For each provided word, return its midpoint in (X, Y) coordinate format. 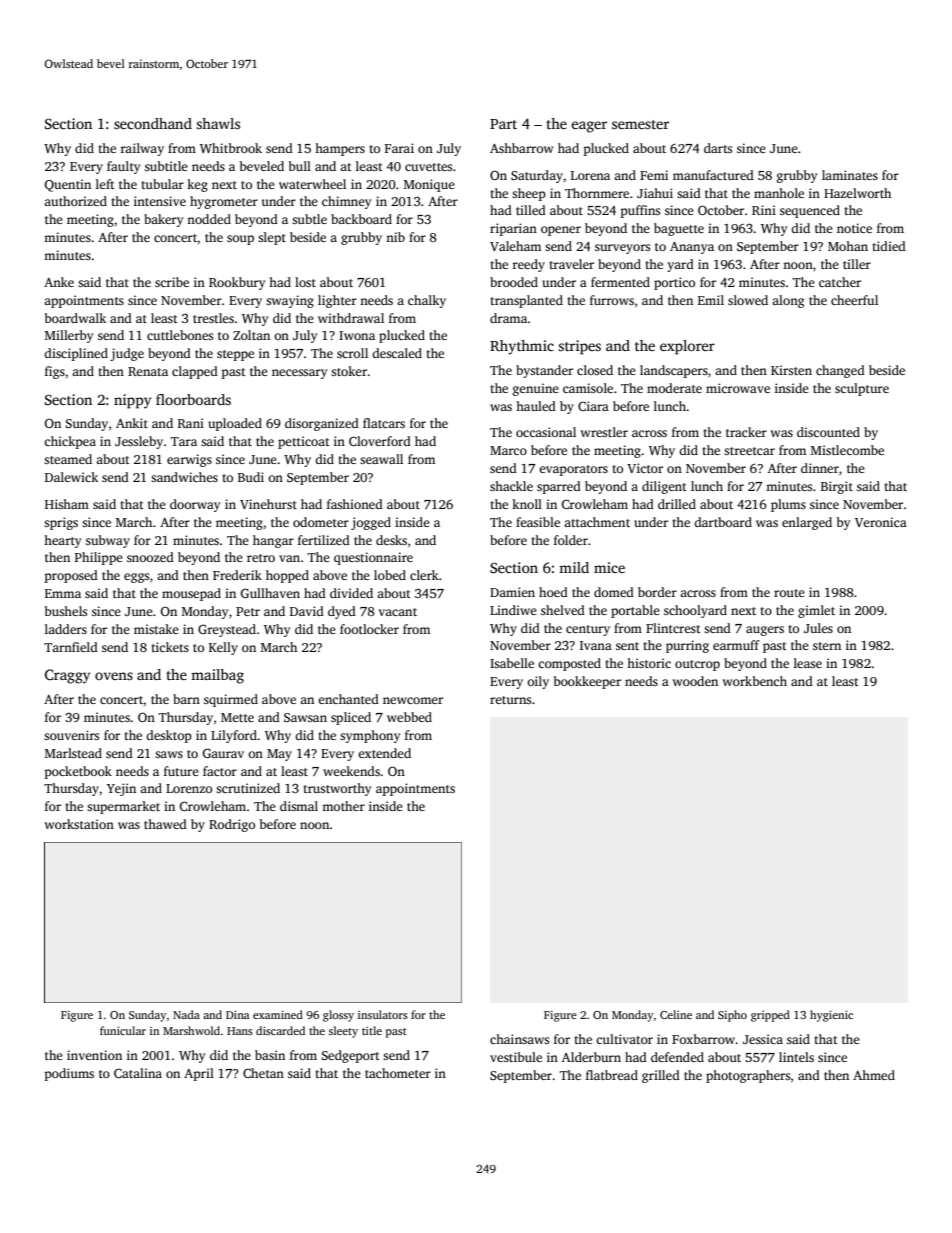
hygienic (831, 1016)
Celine (676, 1014)
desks (391, 540)
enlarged (807, 523)
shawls (218, 123)
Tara (184, 441)
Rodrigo (232, 825)
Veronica (881, 522)
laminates (850, 175)
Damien (512, 592)
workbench (755, 681)
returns (510, 700)
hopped (287, 576)
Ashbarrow (522, 148)
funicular (123, 1030)
